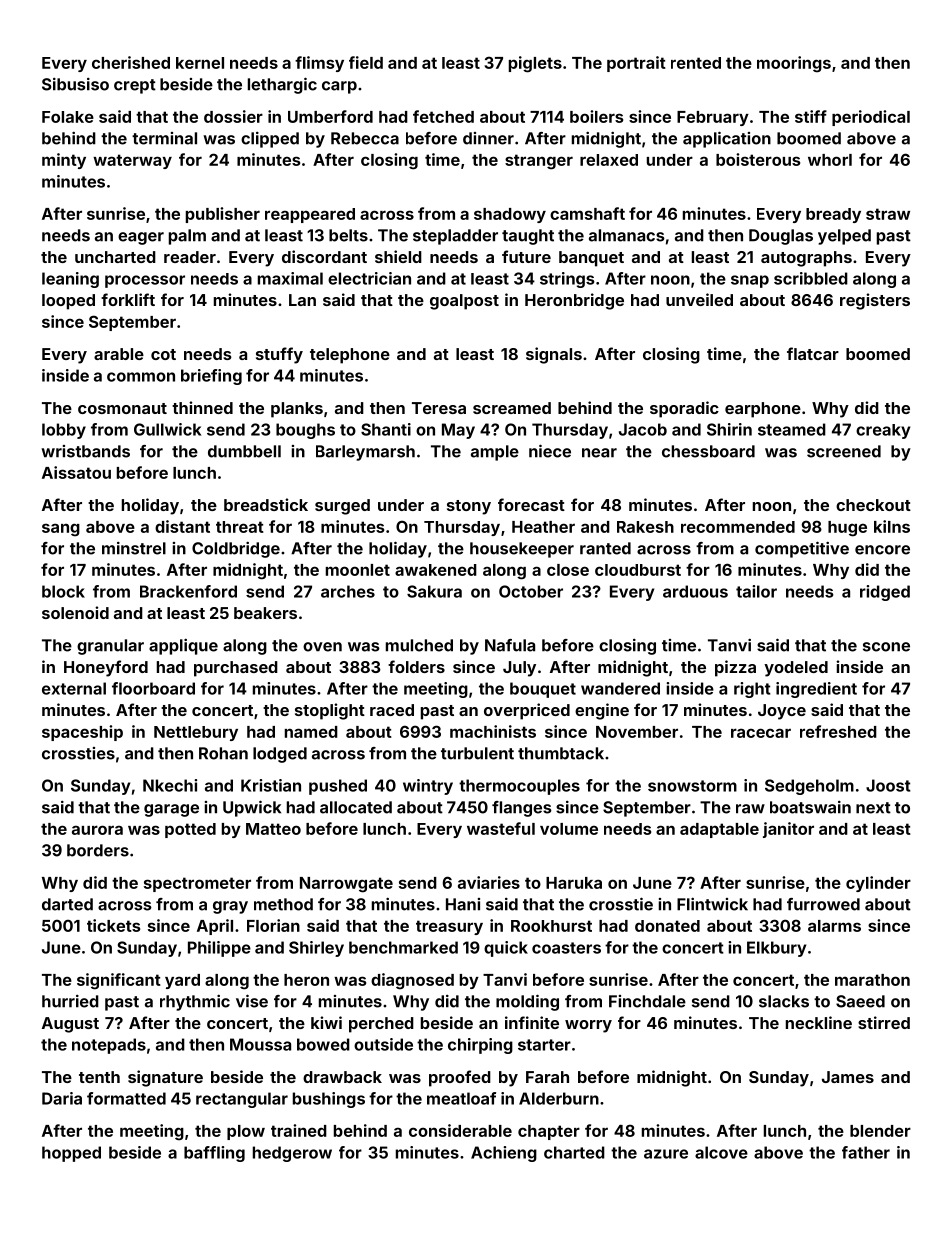 The image size is (952, 1233). Describe the element at coordinates (366, 62) in the document. I see `field` at that location.
